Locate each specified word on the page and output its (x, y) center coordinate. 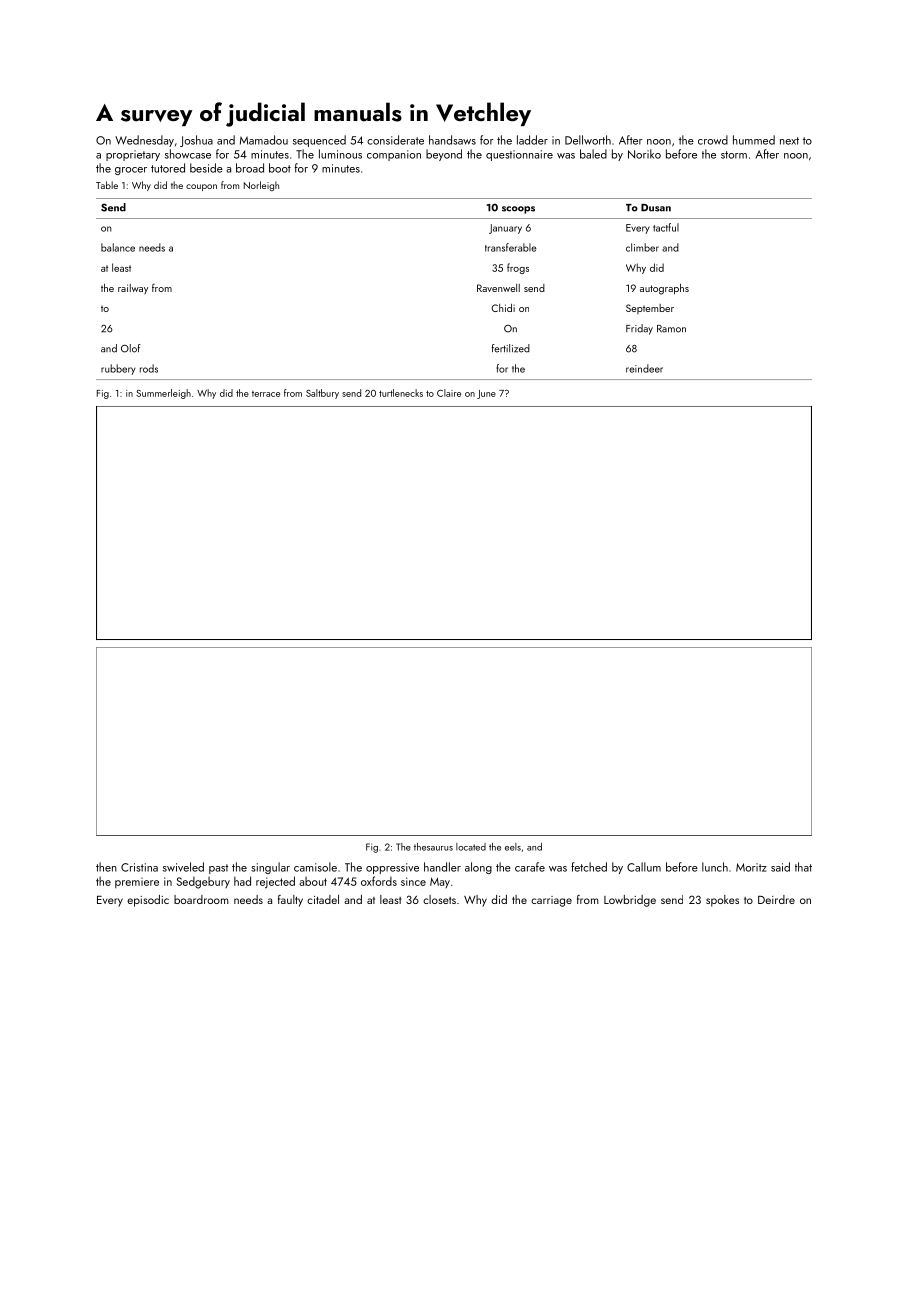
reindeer (644, 368)
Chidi (503, 308)
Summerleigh (163, 394)
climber (642, 247)
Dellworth (588, 140)
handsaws (452, 140)
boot (280, 168)
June (486, 394)
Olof (131, 348)
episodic (148, 901)
